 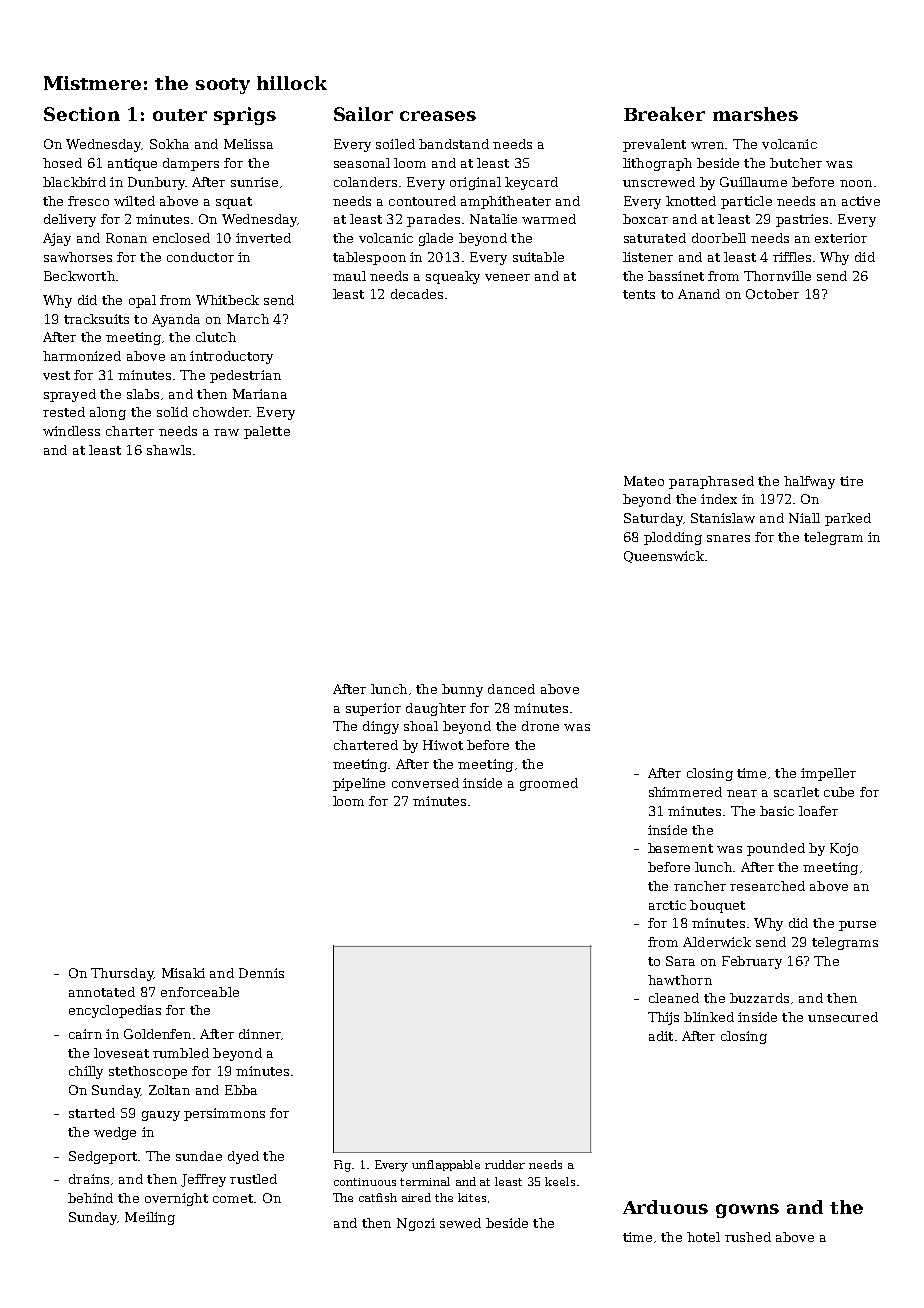 What do you see at coordinates (511, 689) in the document?
I see `danced` at bounding box center [511, 689].
